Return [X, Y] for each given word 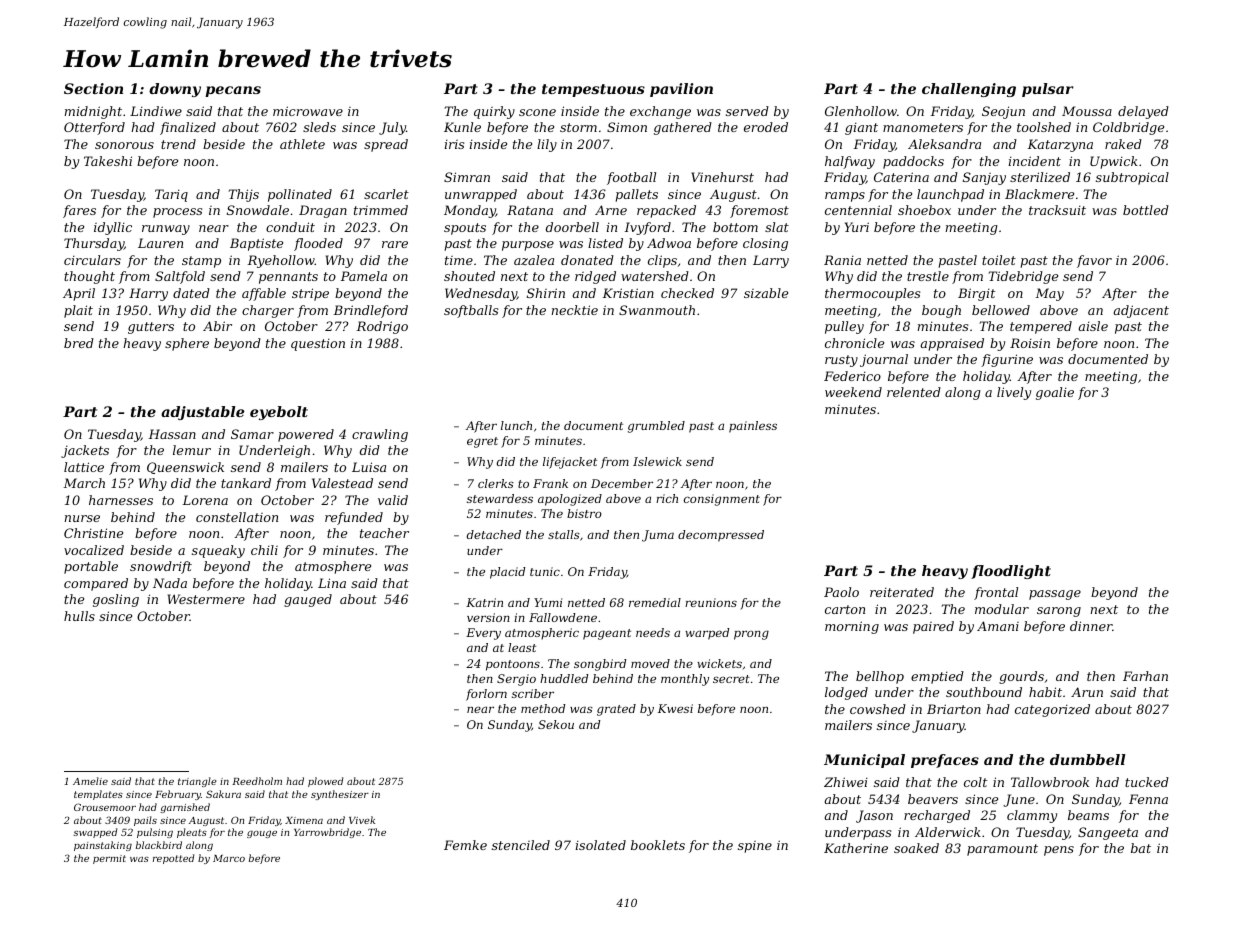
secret [731, 679]
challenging [969, 90]
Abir [217, 326]
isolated [600, 845]
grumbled [656, 427]
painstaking [103, 846]
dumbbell [1087, 759]
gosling [116, 600]
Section [93, 88]
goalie [1055, 393]
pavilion [681, 90]
